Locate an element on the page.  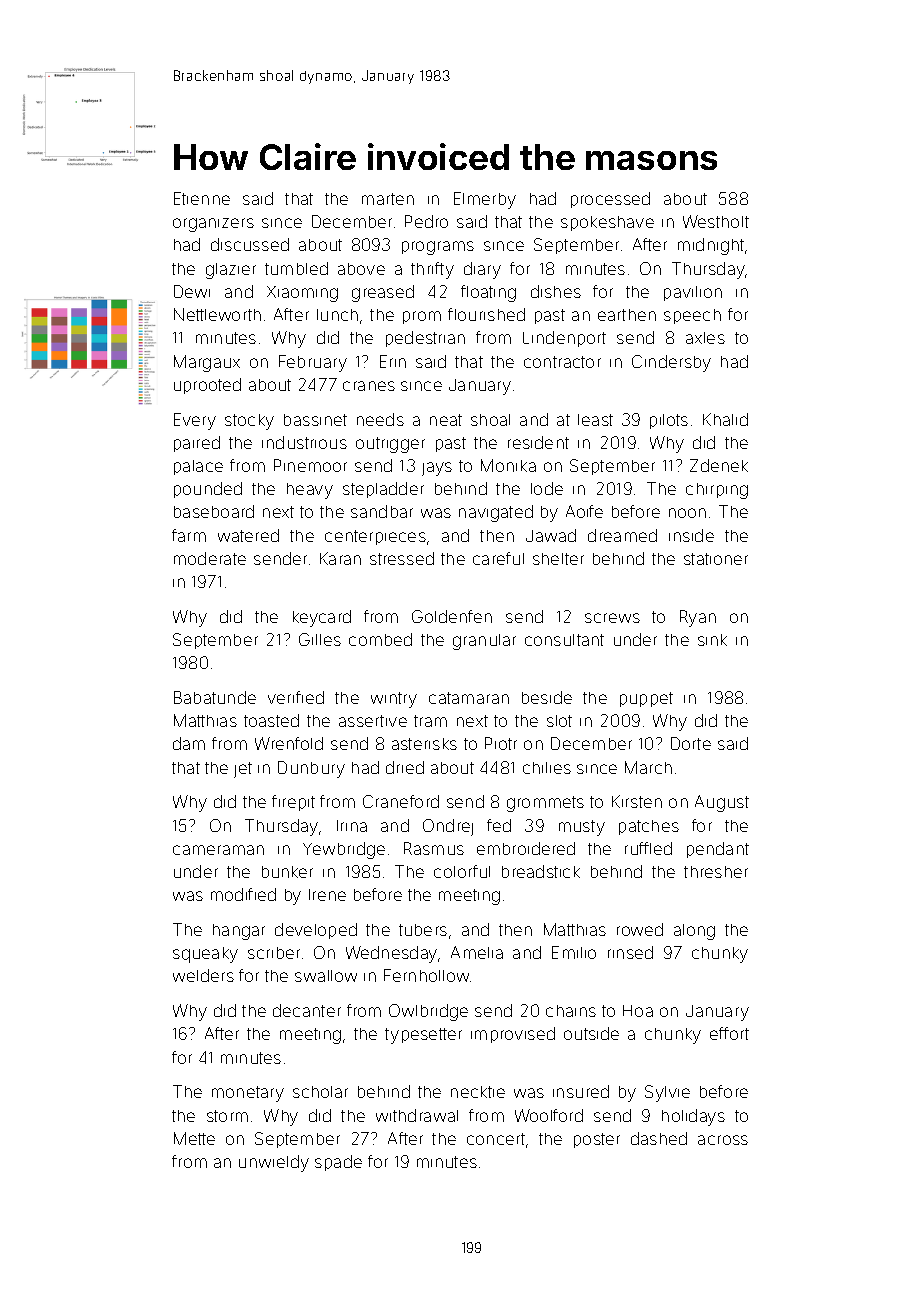
spade is located at coordinates (338, 1163).
